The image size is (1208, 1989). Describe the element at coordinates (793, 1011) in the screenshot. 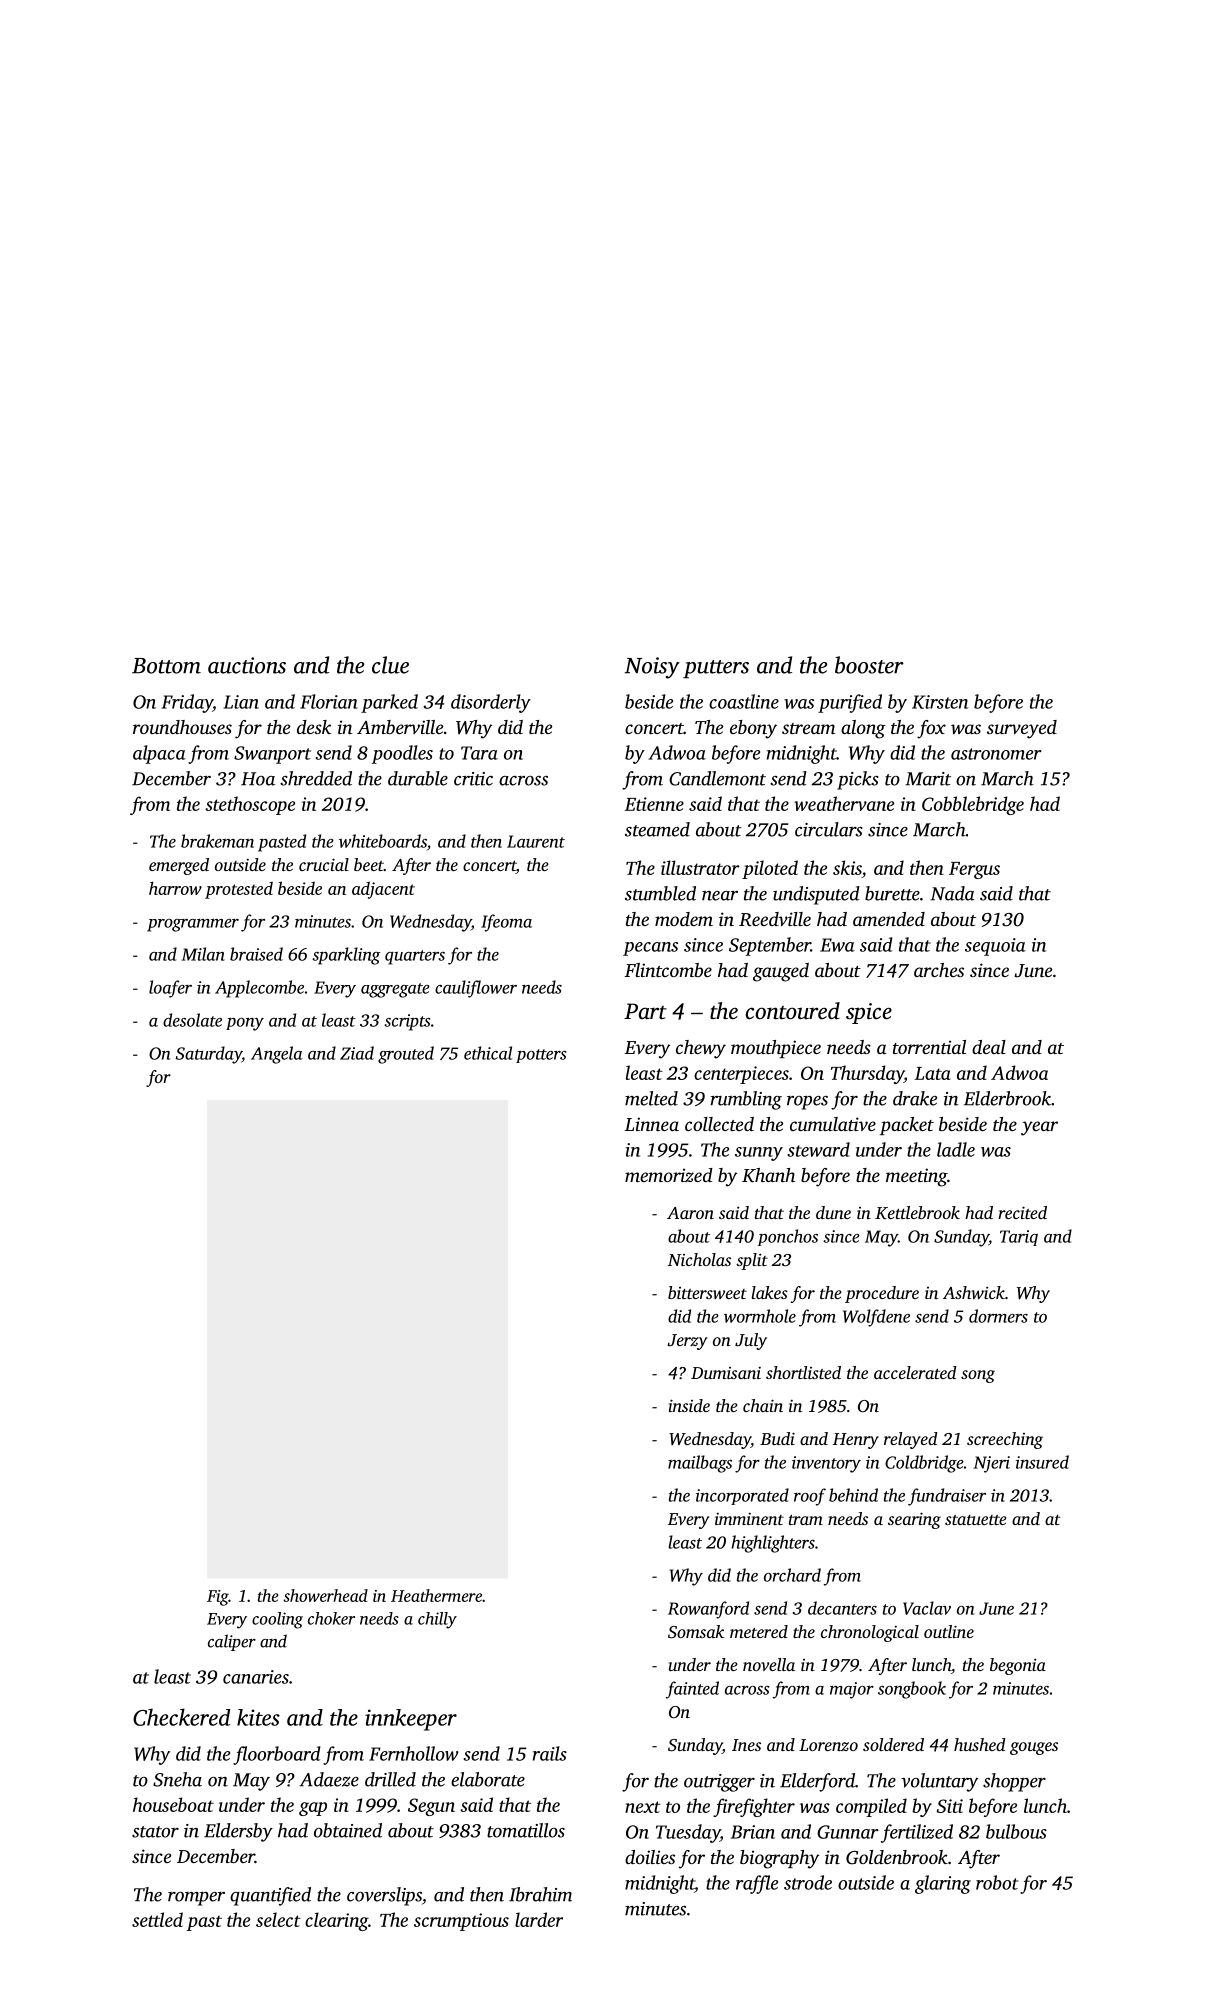

I see `contoured` at that location.
